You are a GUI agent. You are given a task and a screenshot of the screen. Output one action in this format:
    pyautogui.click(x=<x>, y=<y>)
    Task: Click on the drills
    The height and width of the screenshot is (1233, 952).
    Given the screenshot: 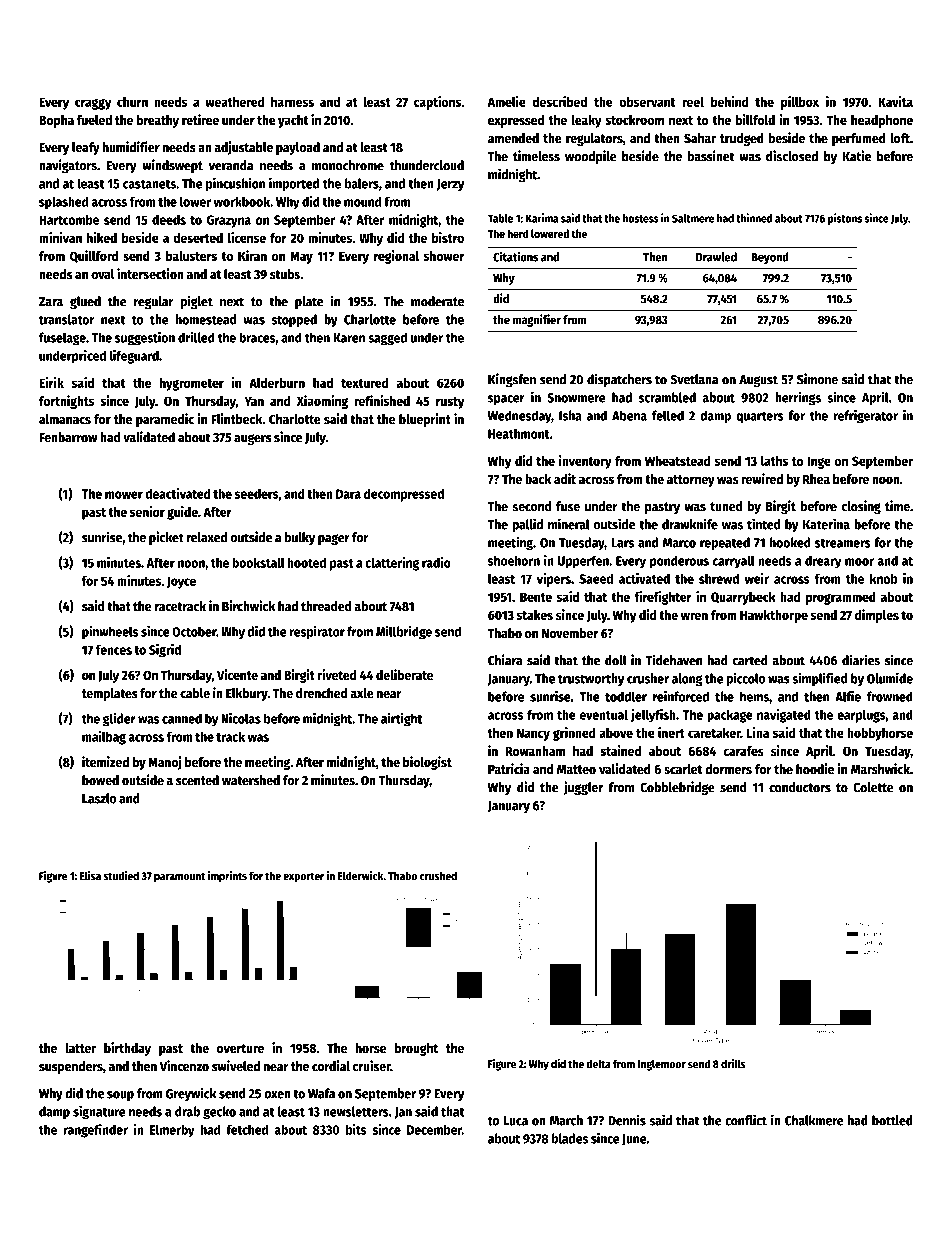 What is the action you would take?
    pyautogui.click(x=733, y=1063)
